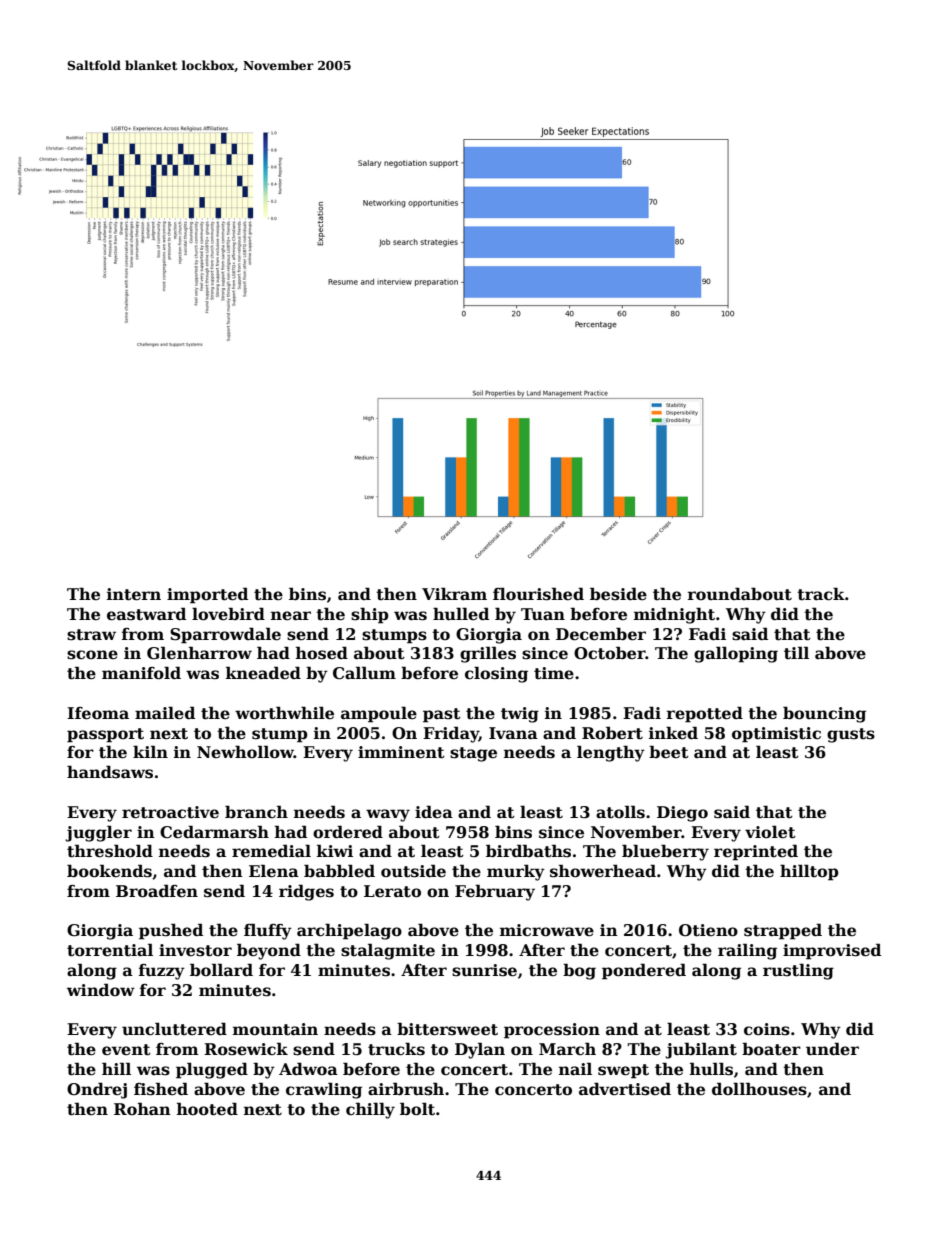 The width and height of the screenshot is (952, 1233). I want to click on dollhouses, so click(759, 1089).
